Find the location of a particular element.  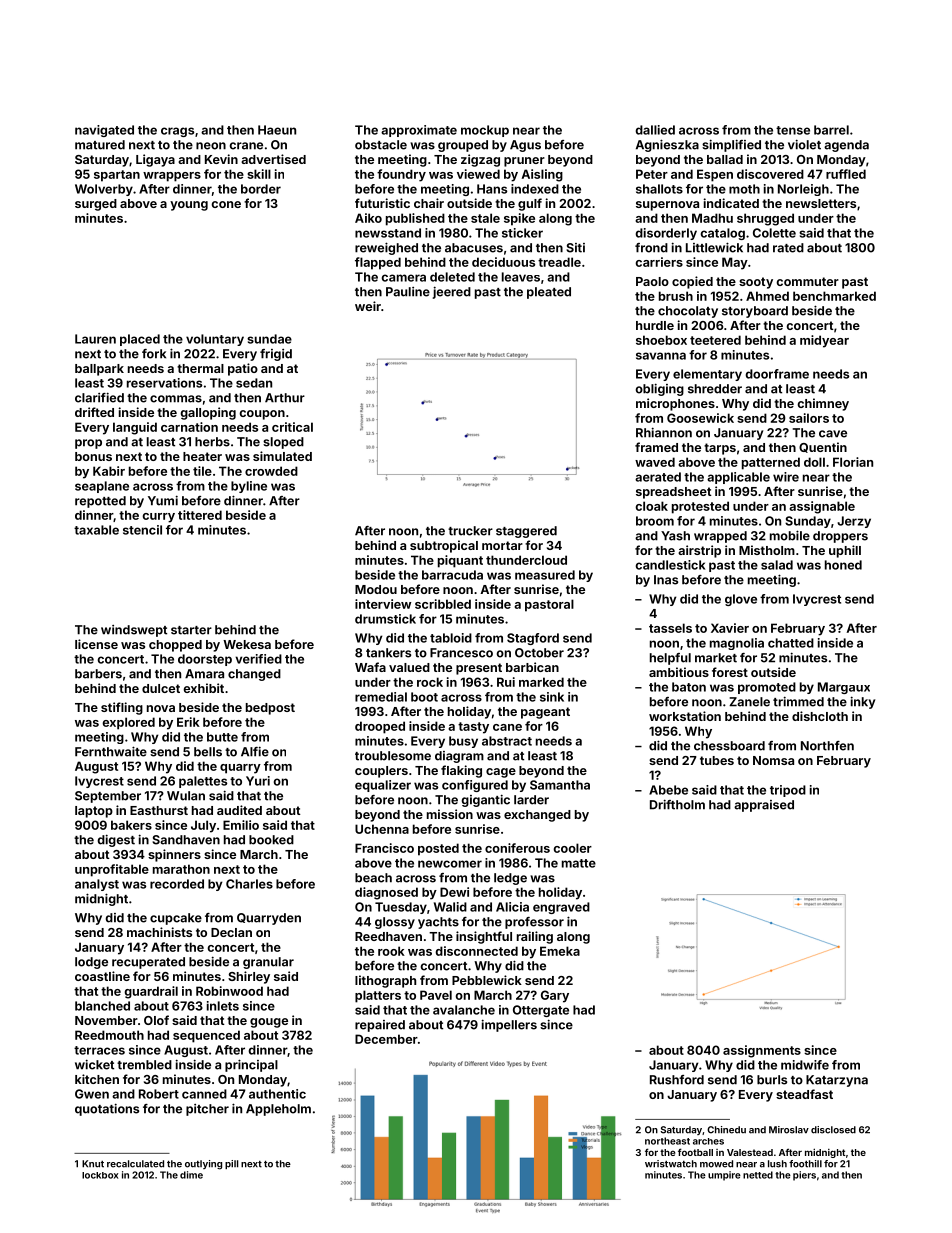

gouge is located at coordinates (269, 1023).
